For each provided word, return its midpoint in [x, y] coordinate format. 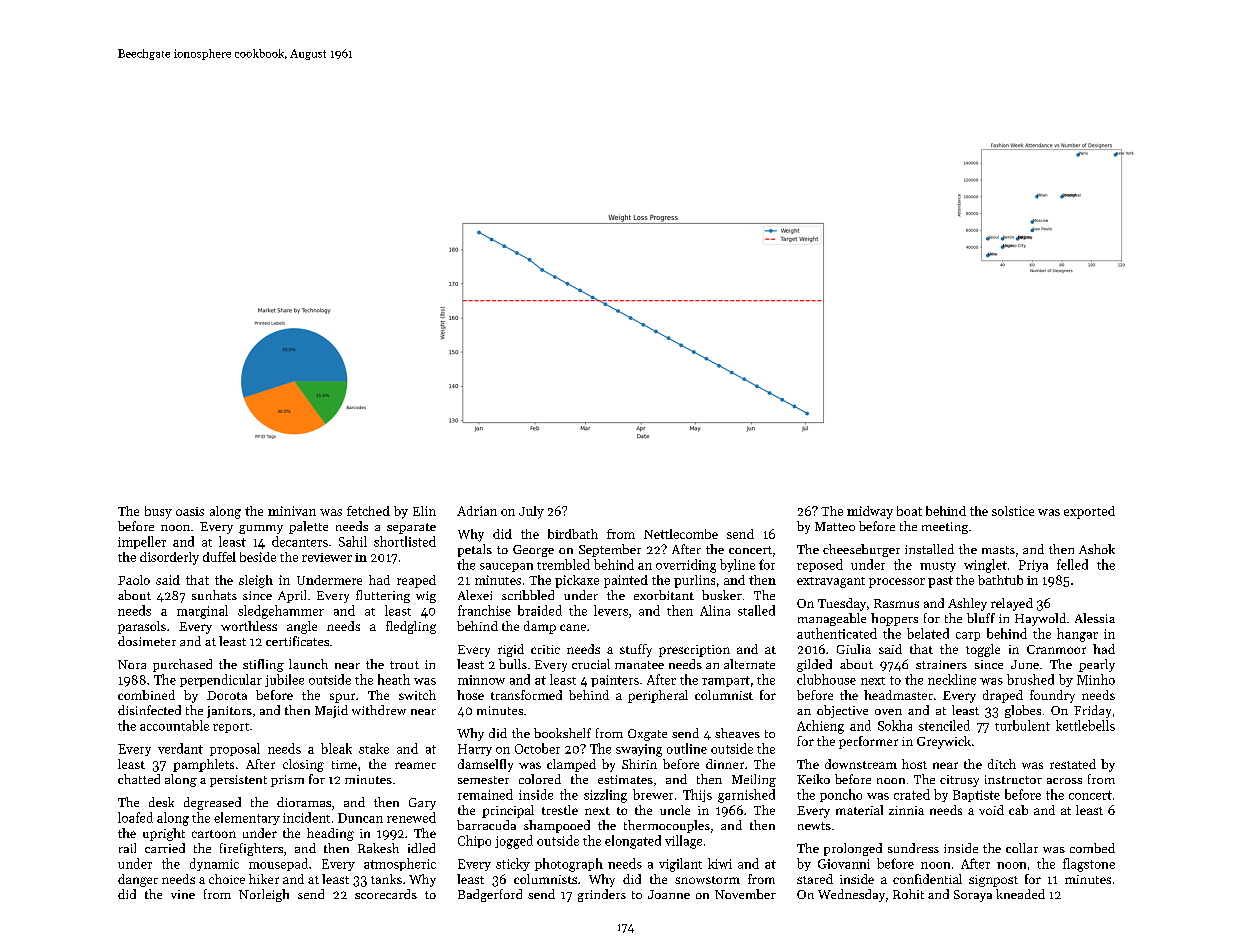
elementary [247, 818]
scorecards [386, 894]
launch [308, 664]
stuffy [636, 650]
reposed [820, 565]
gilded [814, 665]
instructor [1013, 779]
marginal [202, 612]
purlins [694, 581]
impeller [142, 542]
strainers [941, 664]
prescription [694, 651]
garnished [746, 796]
